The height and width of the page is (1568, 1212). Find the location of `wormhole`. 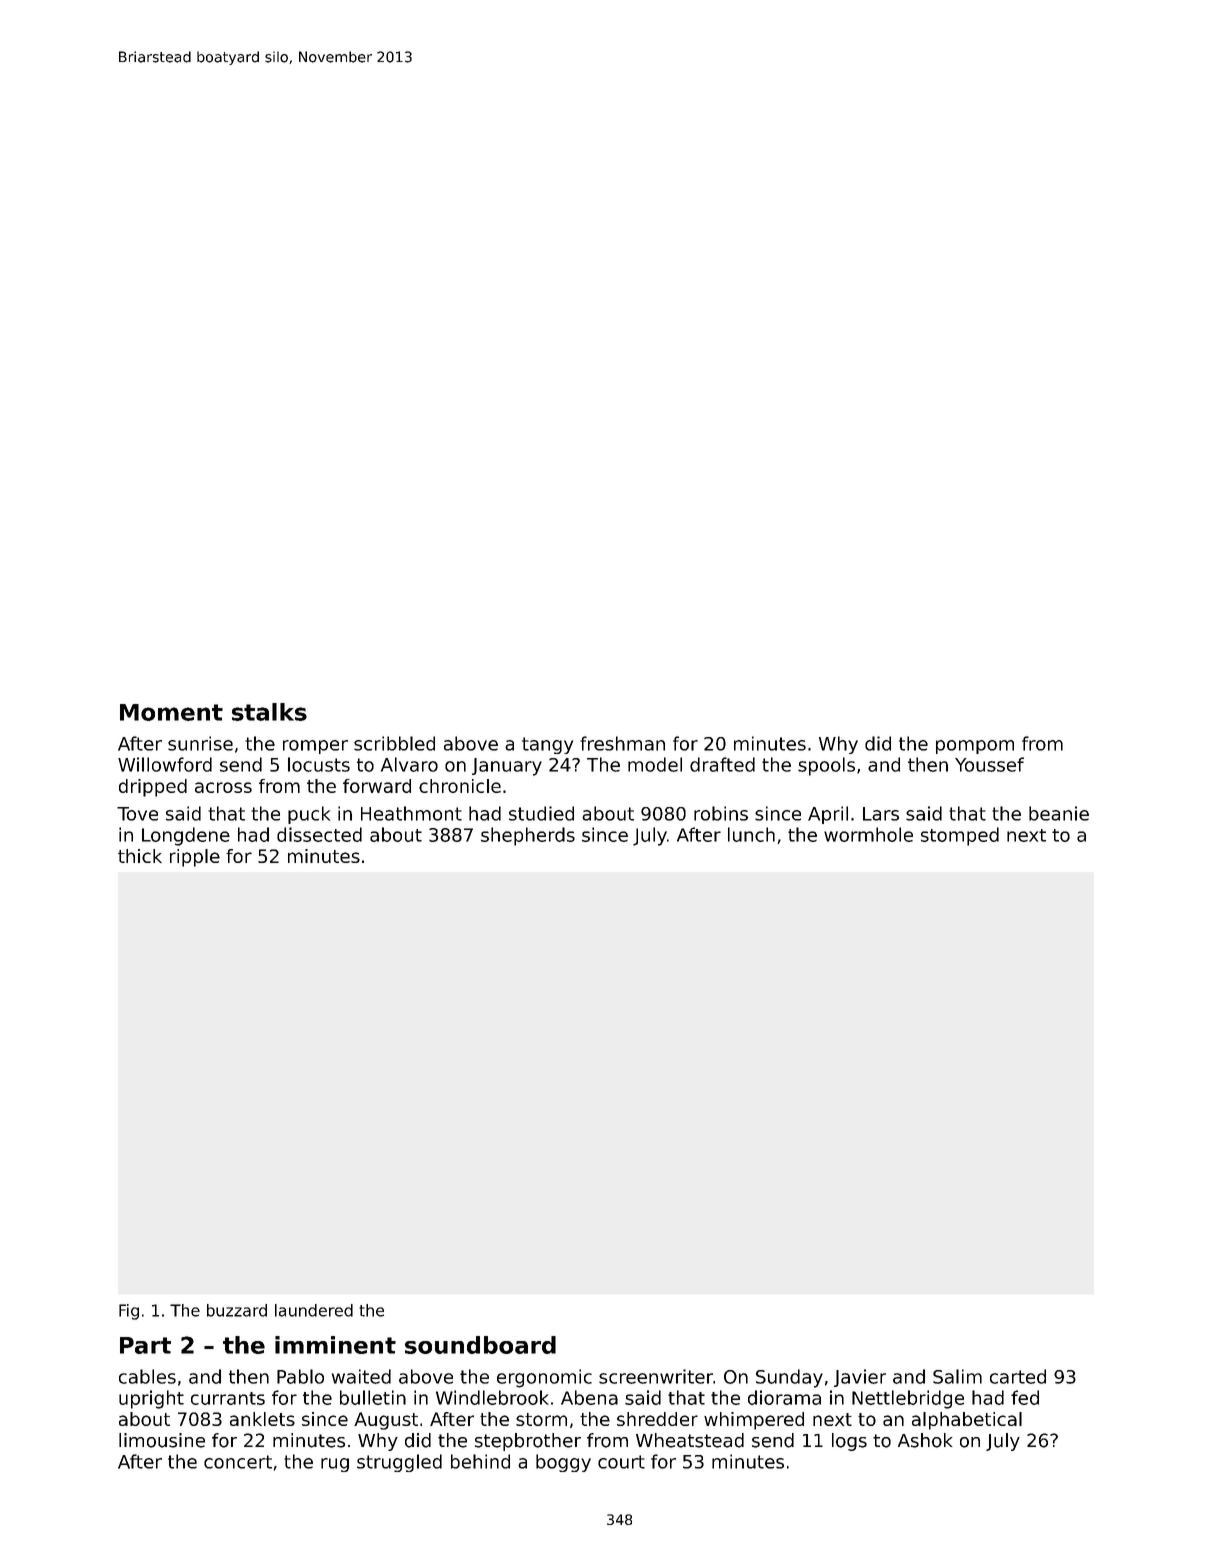

wormhole is located at coordinates (868, 834).
